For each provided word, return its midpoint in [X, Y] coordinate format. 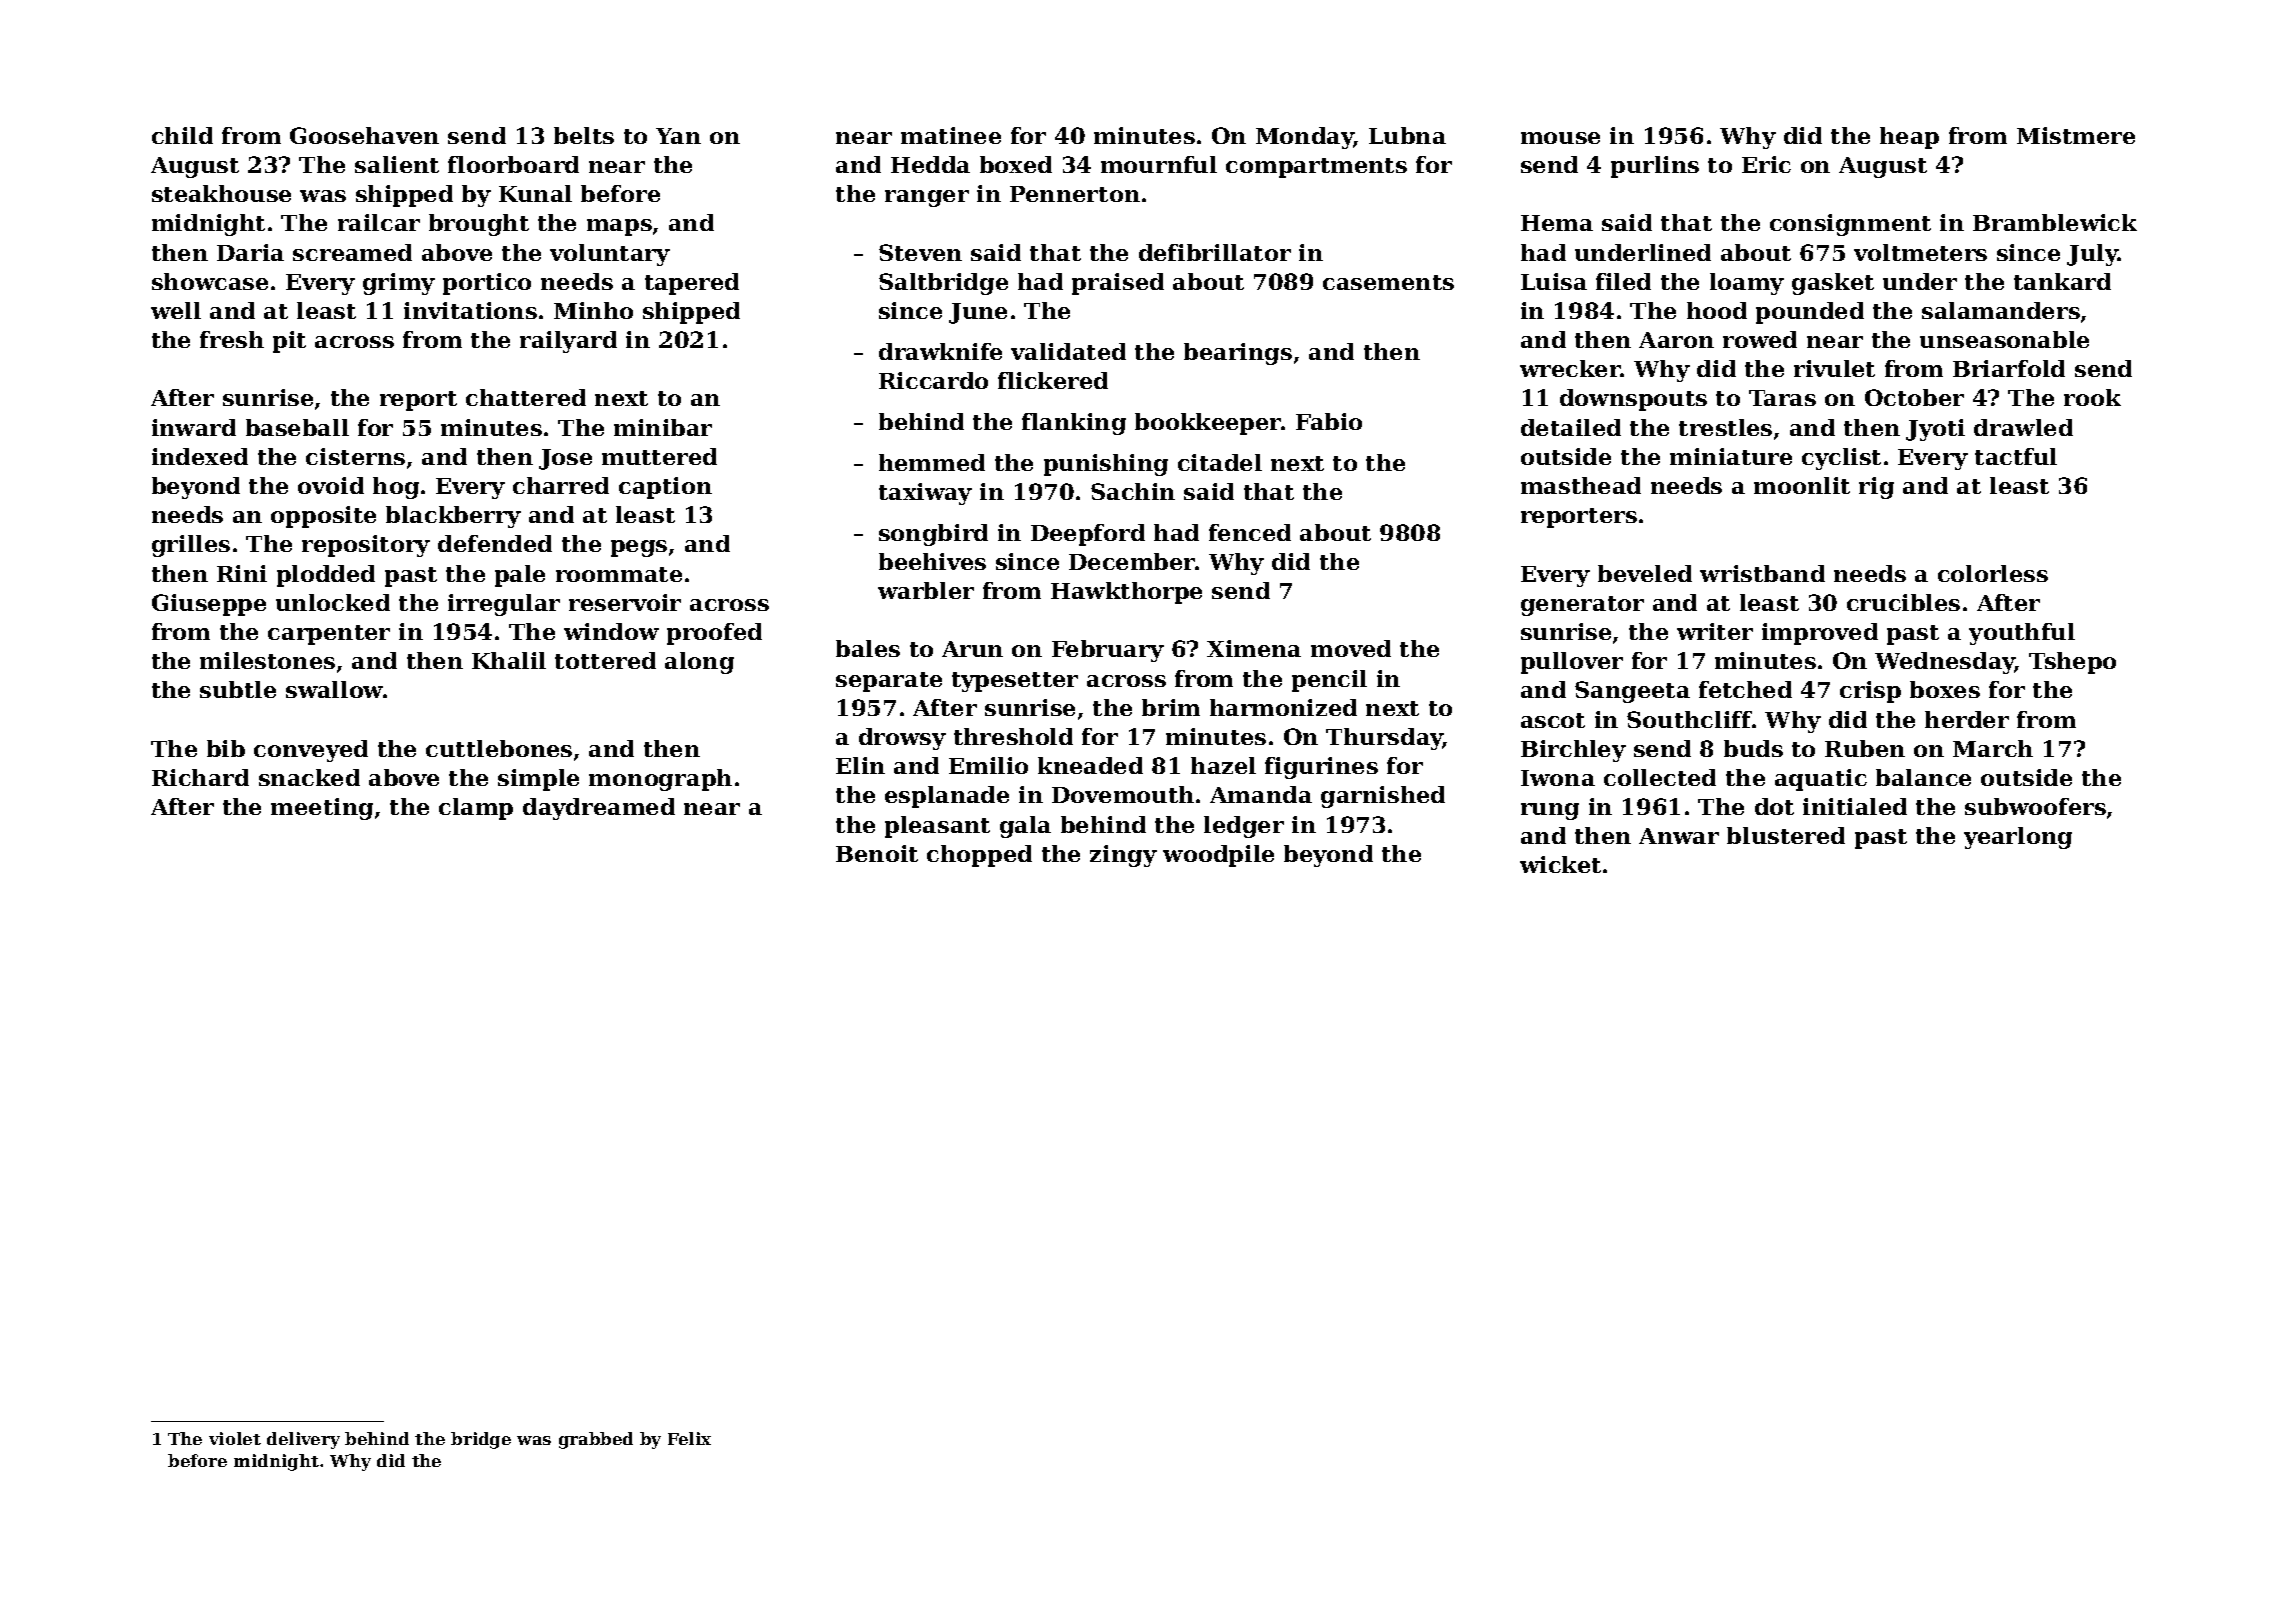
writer [1715, 631]
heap [1909, 138]
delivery [303, 1440]
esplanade [947, 797]
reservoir [625, 602]
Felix [689, 1438]
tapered [692, 284]
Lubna [1407, 135]
